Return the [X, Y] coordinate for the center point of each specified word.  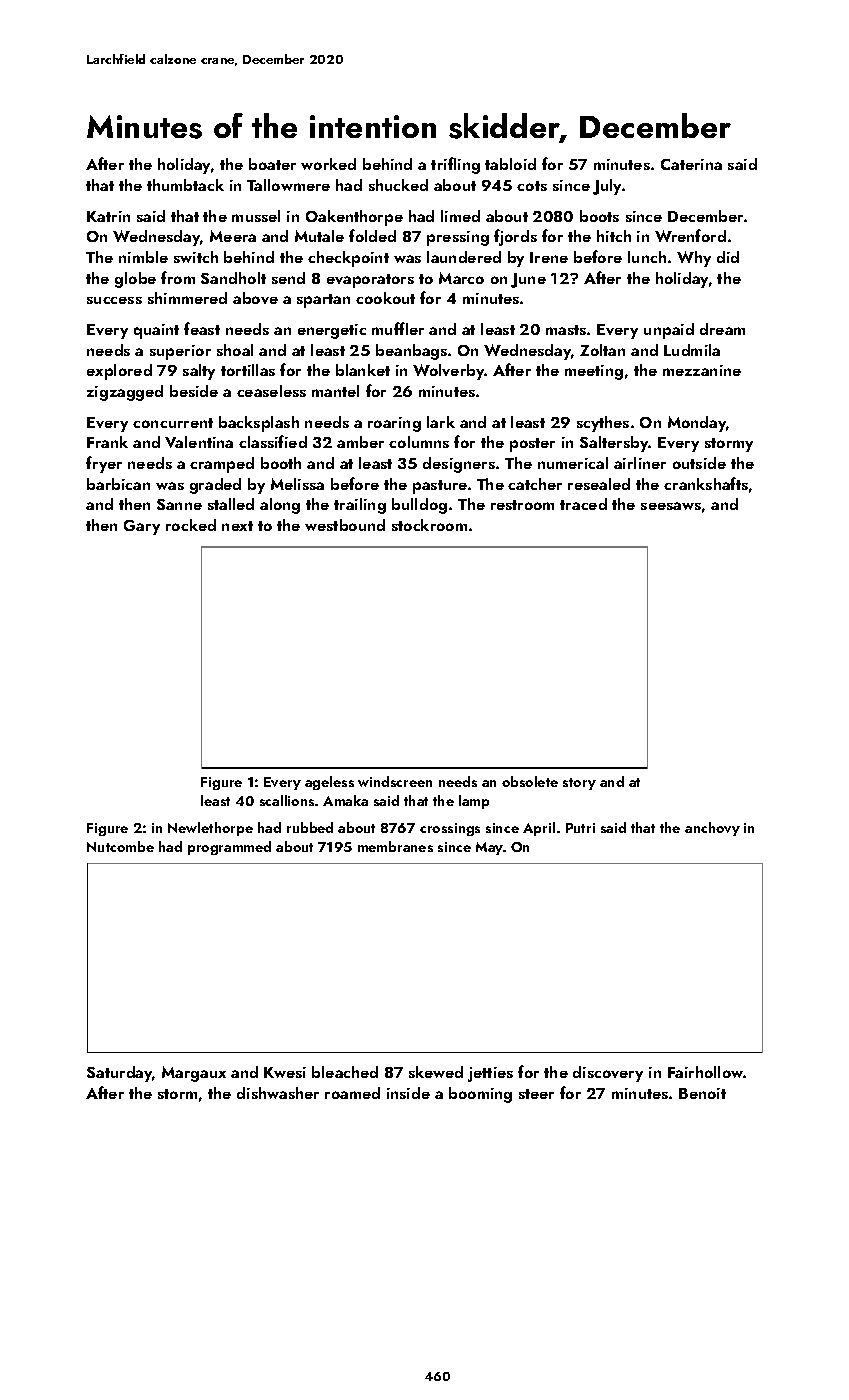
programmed [229, 848]
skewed [436, 1072]
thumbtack [185, 185]
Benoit [702, 1093]
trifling [455, 165]
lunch [647, 257]
